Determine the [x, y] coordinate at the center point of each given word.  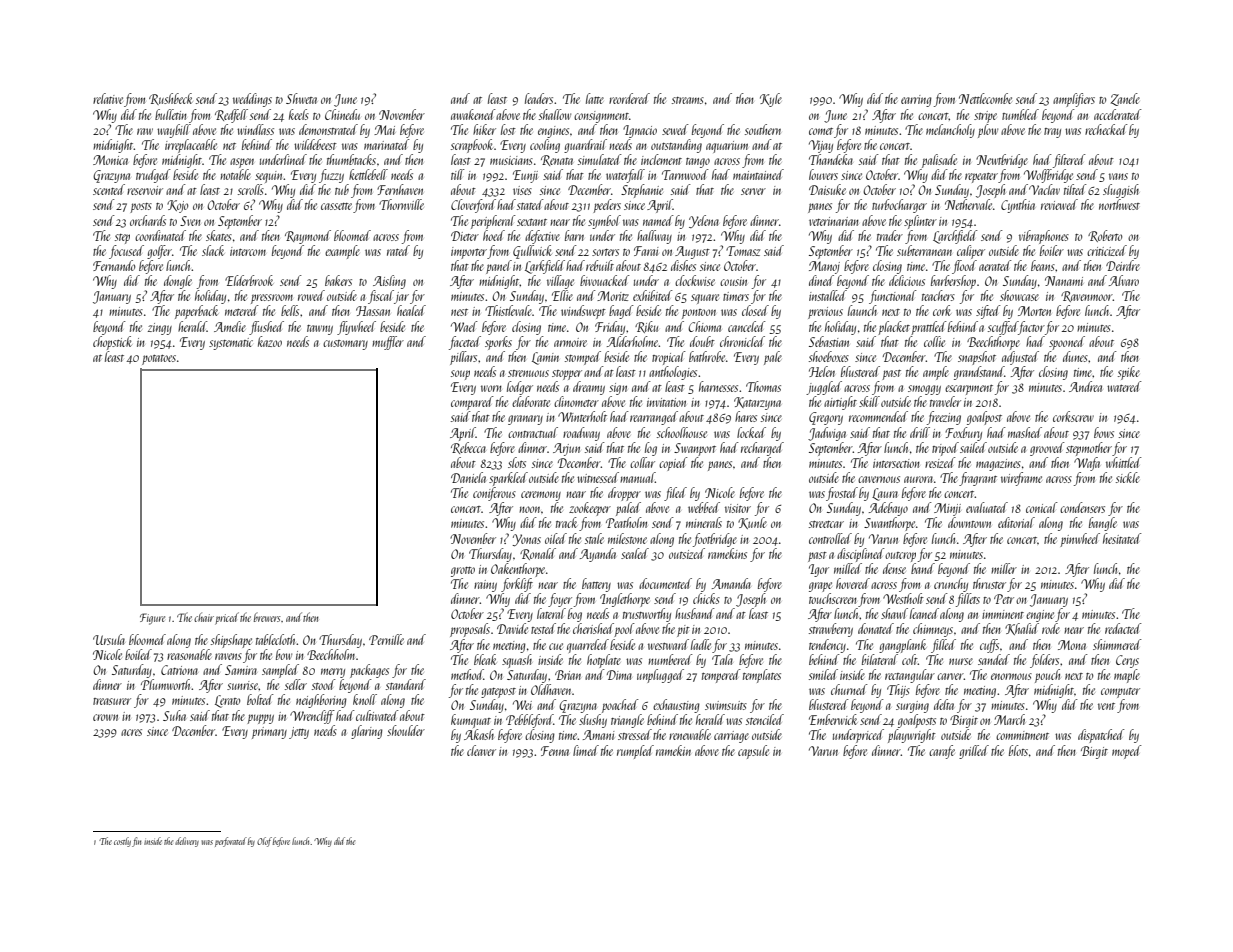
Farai [646, 251]
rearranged [654, 418]
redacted [1123, 628]
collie [934, 341]
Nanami [1064, 281]
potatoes [159, 360]
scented [109, 189]
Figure [152, 619]
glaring [367, 732]
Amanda [731, 583]
